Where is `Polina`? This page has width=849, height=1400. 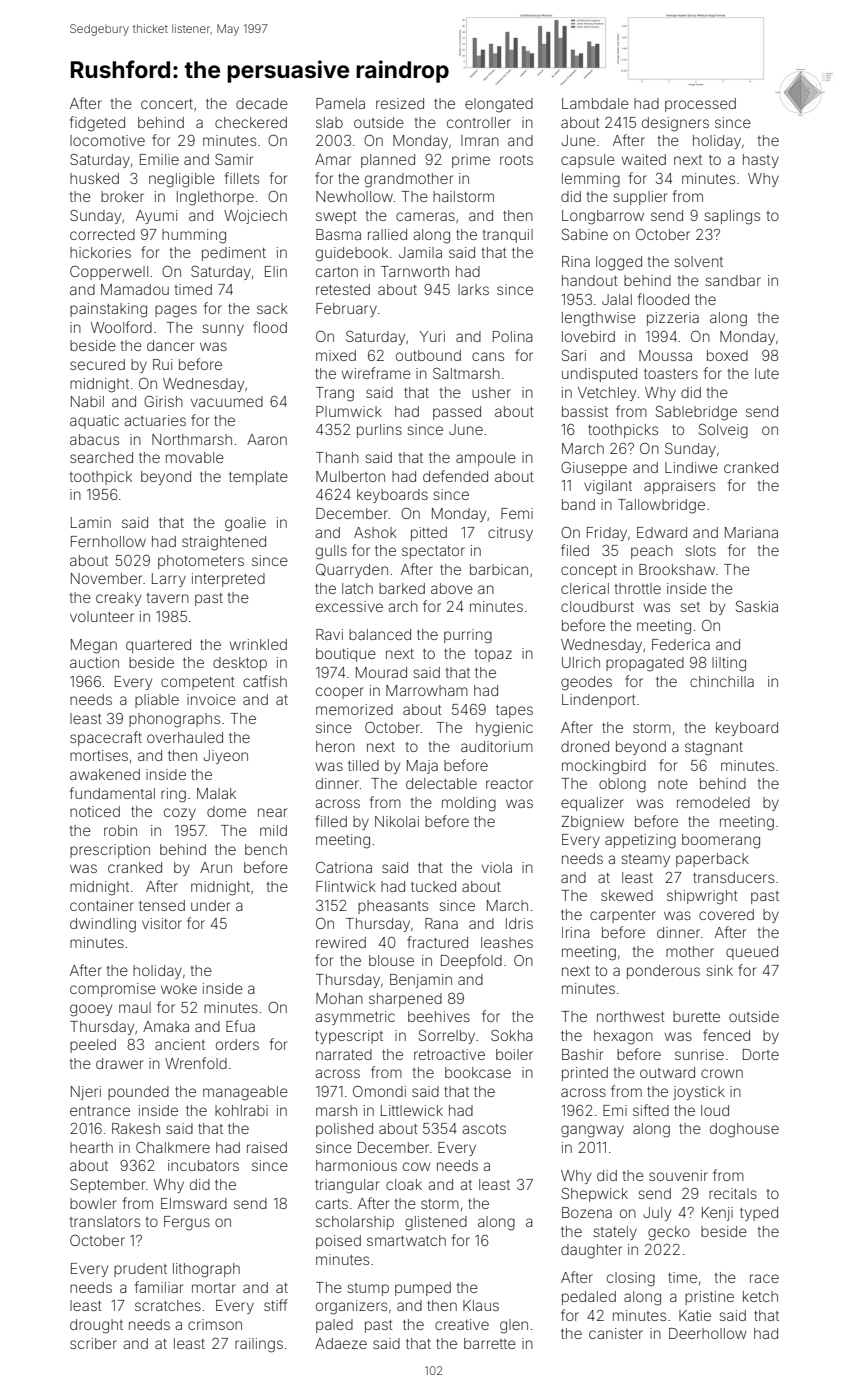
Polina is located at coordinates (512, 336).
